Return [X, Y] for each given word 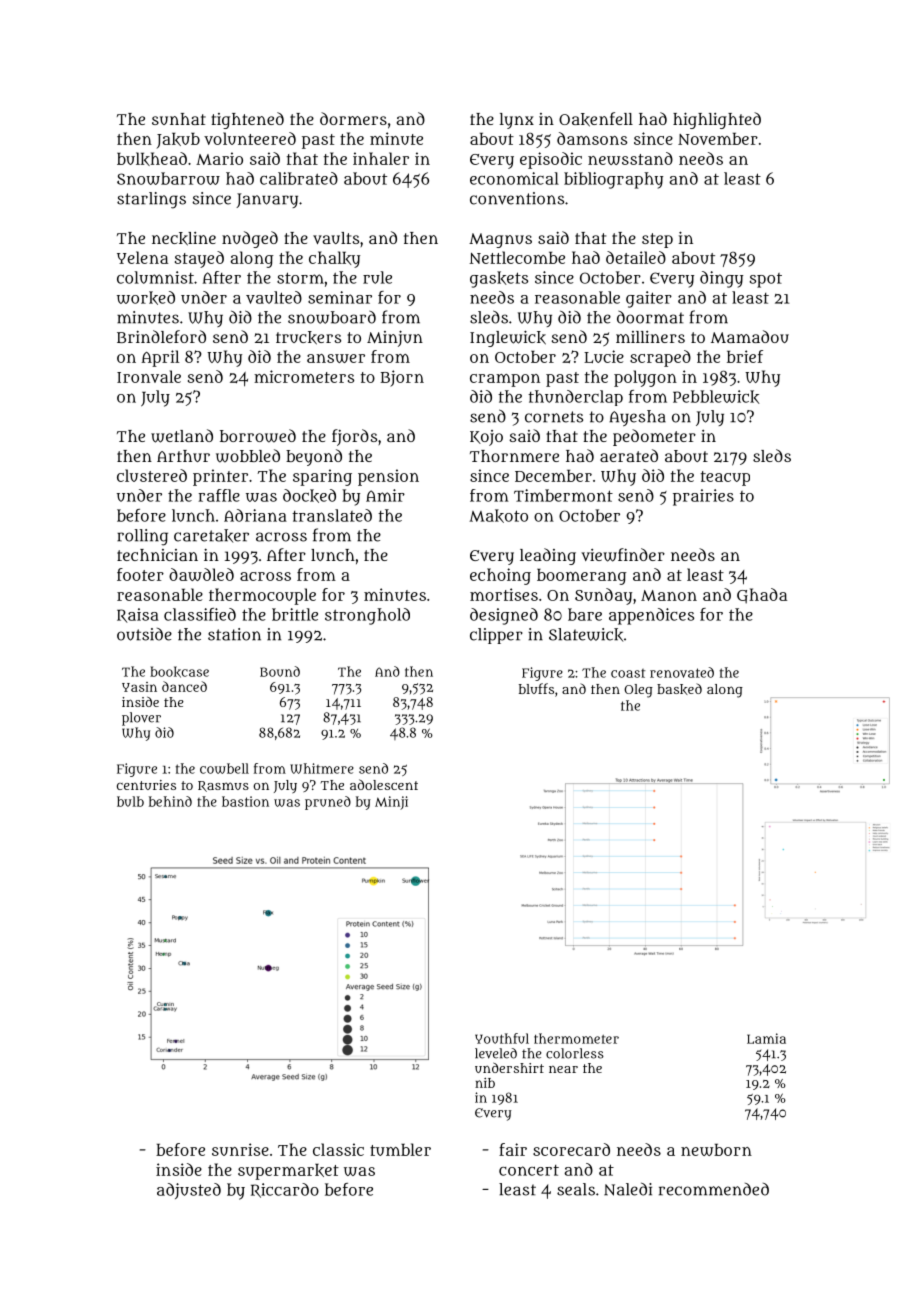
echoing [500, 576]
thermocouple [262, 596]
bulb [130, 801]
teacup [725, 478]
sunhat [179, 119]
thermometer [576, 1038]
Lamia [766, 1038]
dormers [353, 118]
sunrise [240, 1149]
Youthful [502, 1038]
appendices [651, 616]
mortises [504, 594]
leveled [496, 1053]
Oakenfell [596, 119]
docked [309, 496]
